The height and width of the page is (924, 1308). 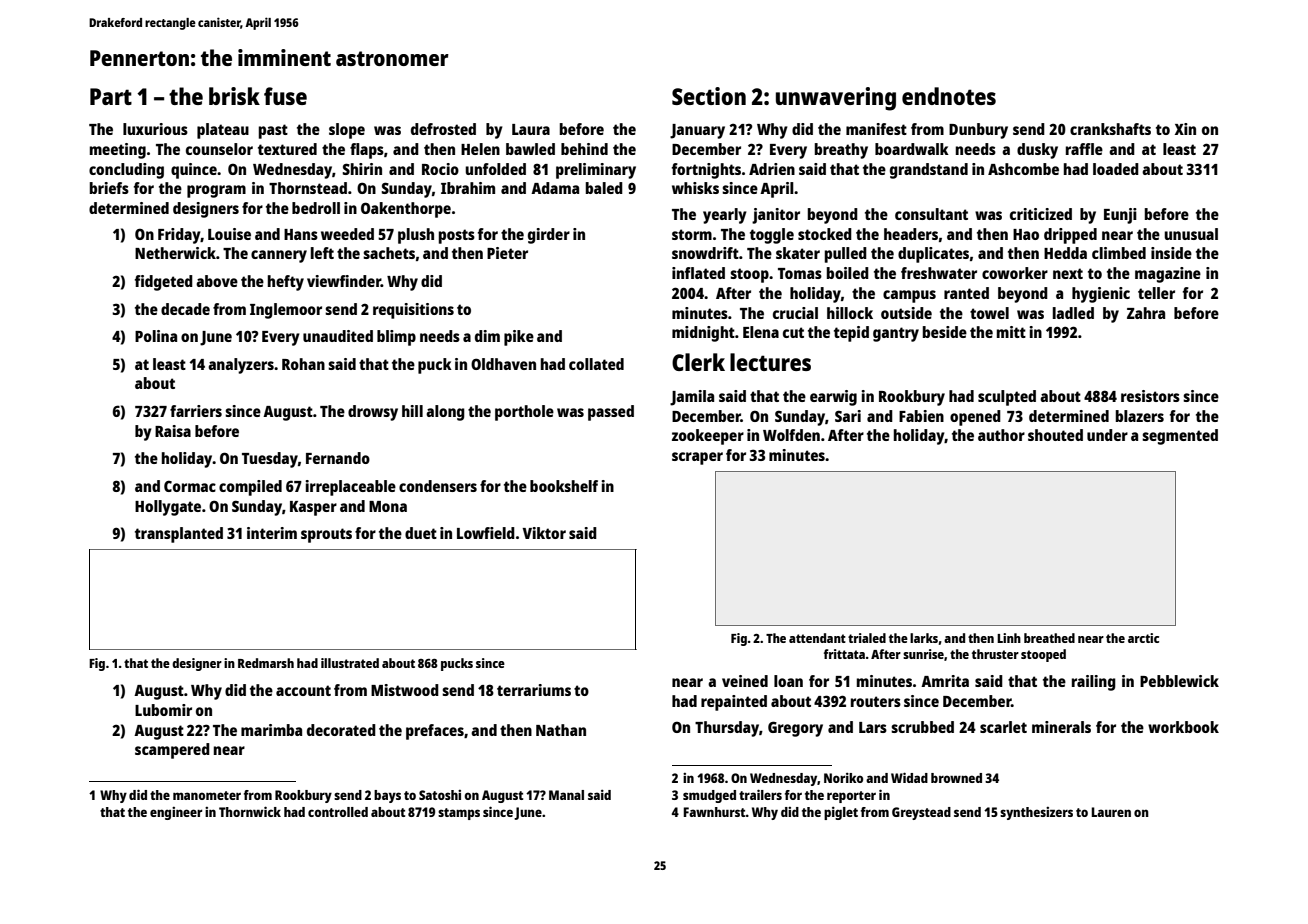 What do you see at coordinates (272, 533) in the page?
I see `interim` at bounding box center [272, 533].
